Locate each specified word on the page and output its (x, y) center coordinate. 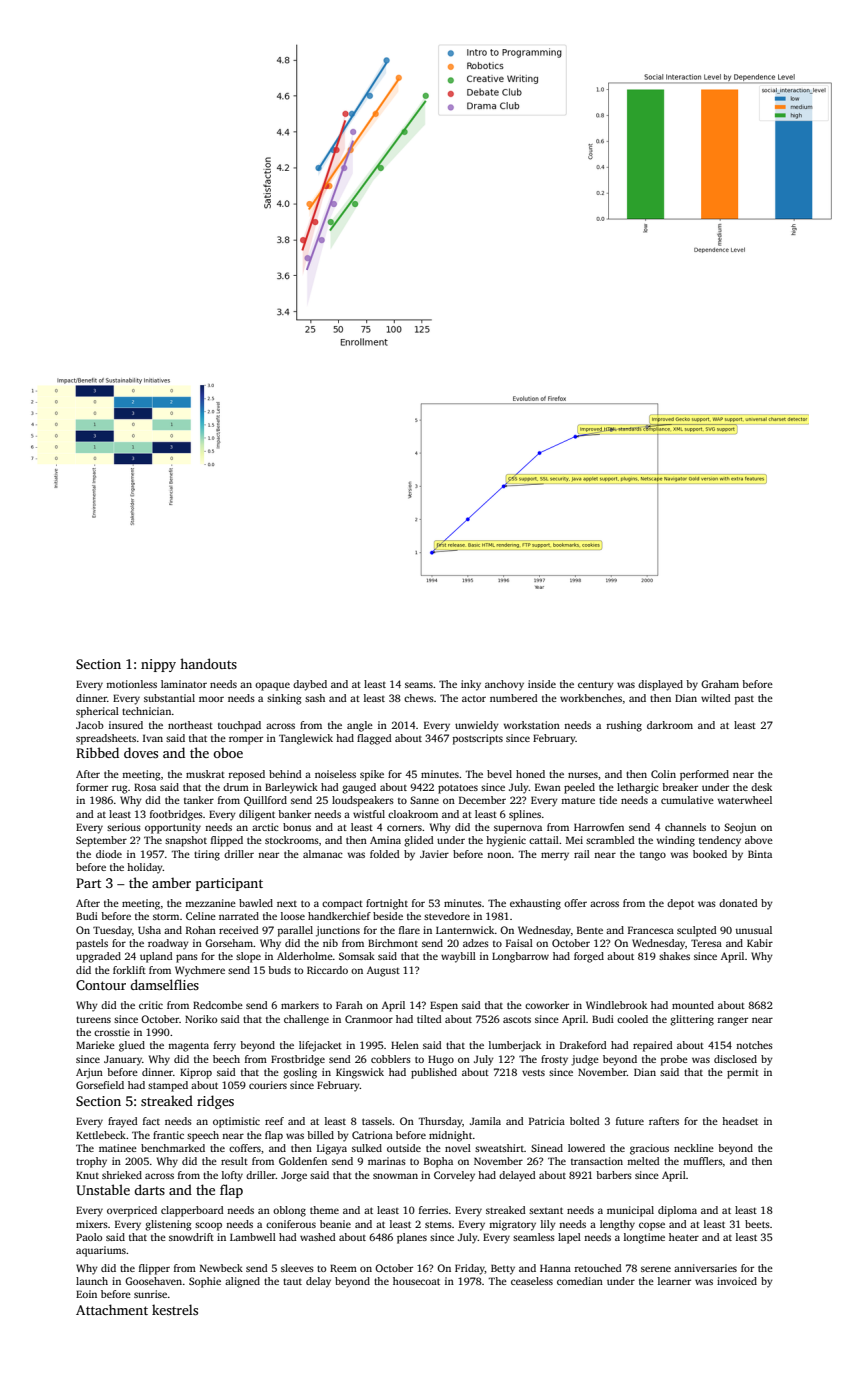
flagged (374, 739)
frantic (168, 1135)
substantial (169, 698)
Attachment (112, 1309)
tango (653, 856)
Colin (663, 774)
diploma (677, 1211)
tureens (93, 1019)
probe (674, 1060)
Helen (405, 1045)
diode (109, 854)
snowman (395, 1176)
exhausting (535, 904)
